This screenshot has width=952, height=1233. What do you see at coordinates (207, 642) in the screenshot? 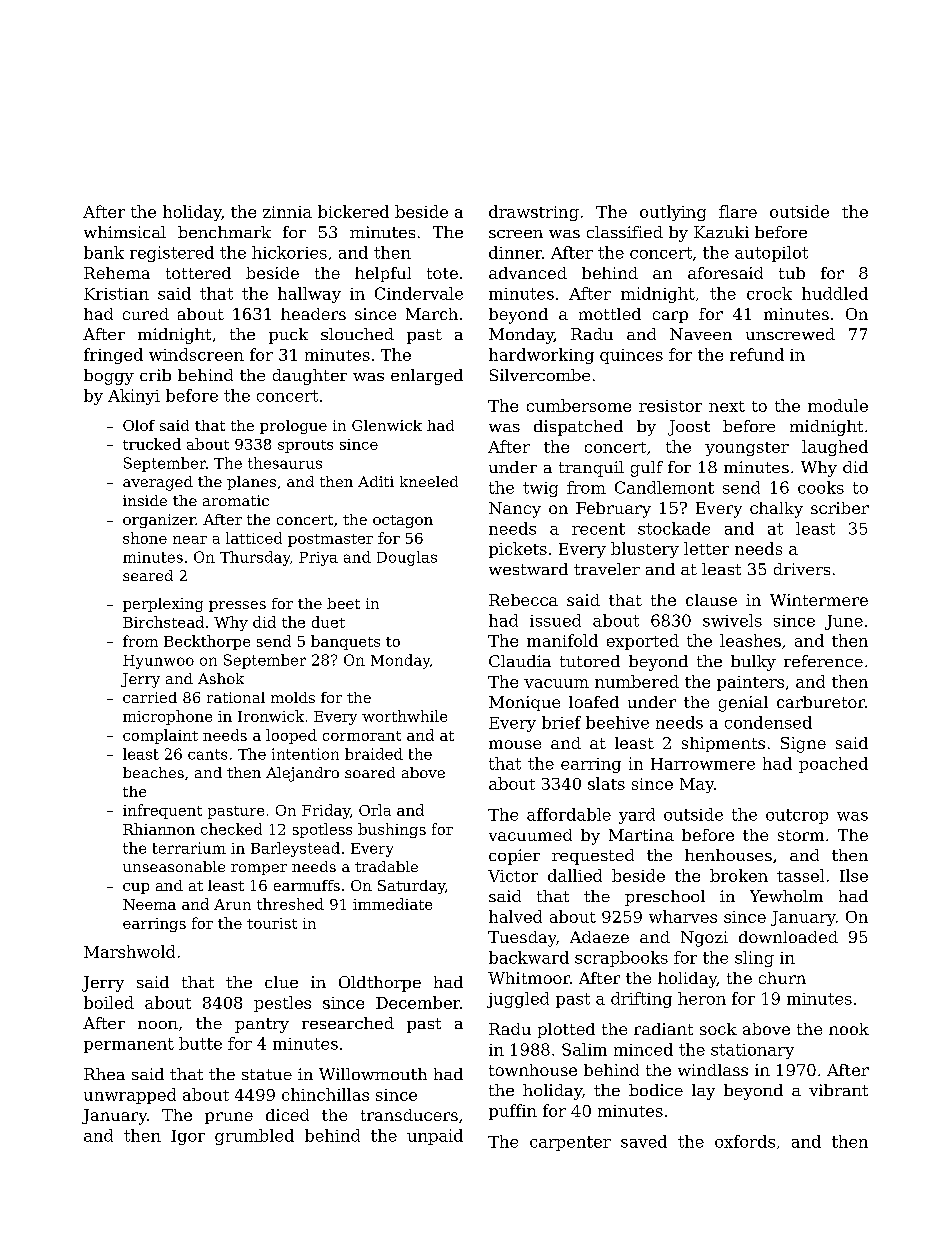
I see `Beckthorpe` at bounding box center [207, 642].
